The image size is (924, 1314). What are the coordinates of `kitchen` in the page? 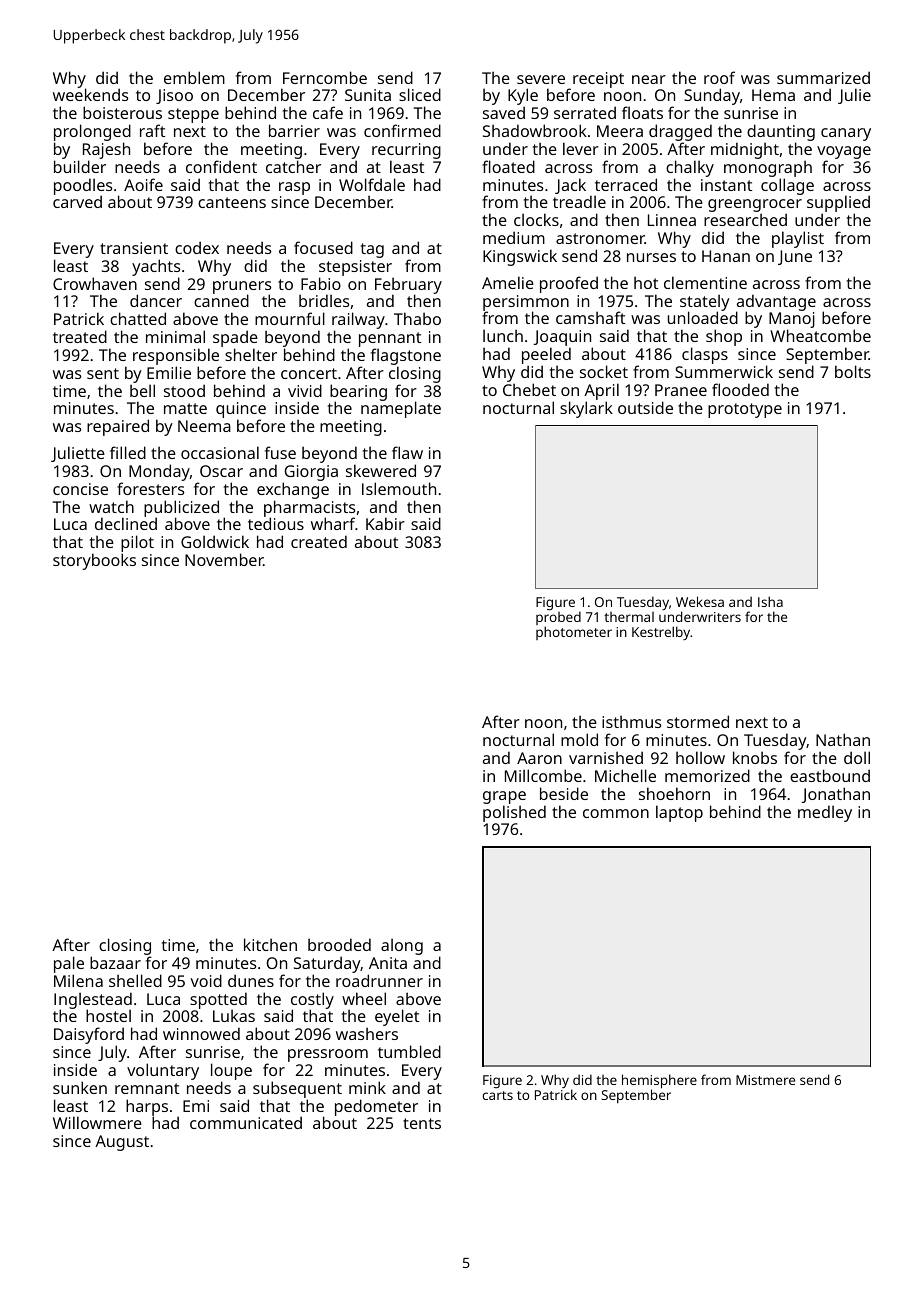 It's located at (270, 944).
